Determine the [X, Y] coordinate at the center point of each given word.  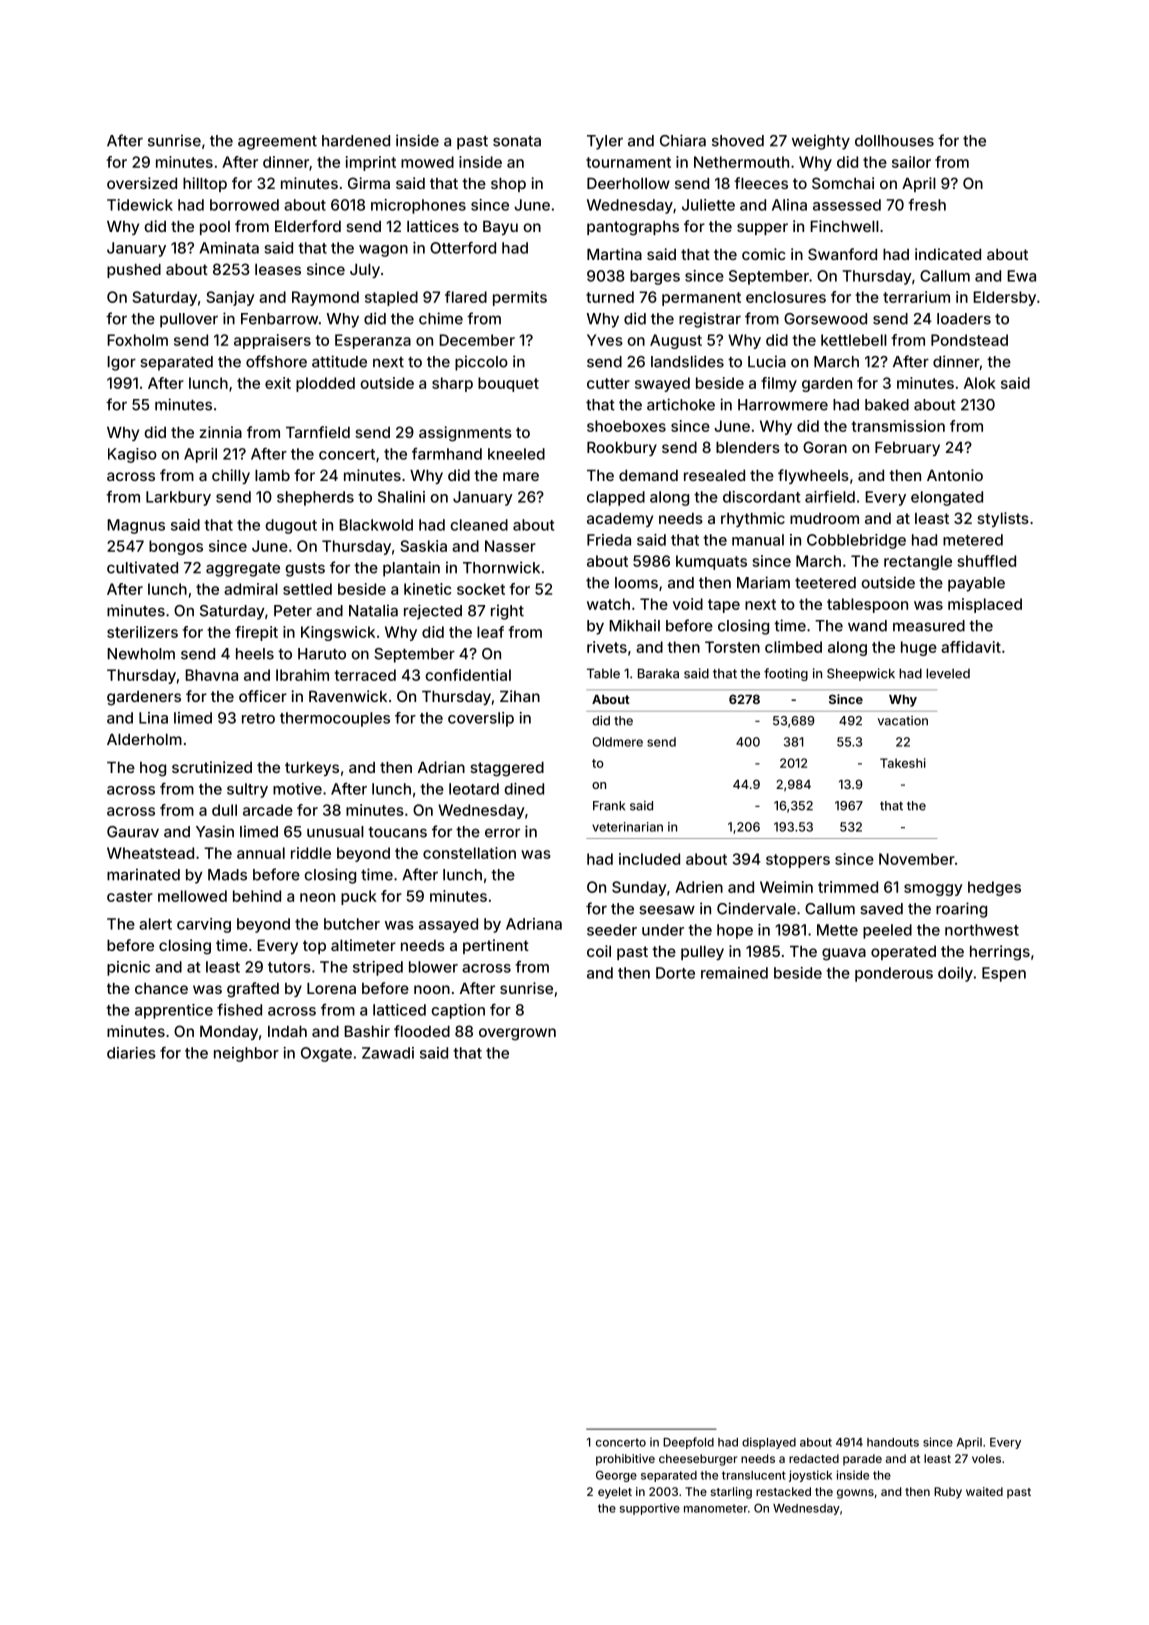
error [502, 833]
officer [263, 696]
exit [278, 383]
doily [955, 974]
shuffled [987, 561]
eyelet [615, 1493]
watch [608, 604]
